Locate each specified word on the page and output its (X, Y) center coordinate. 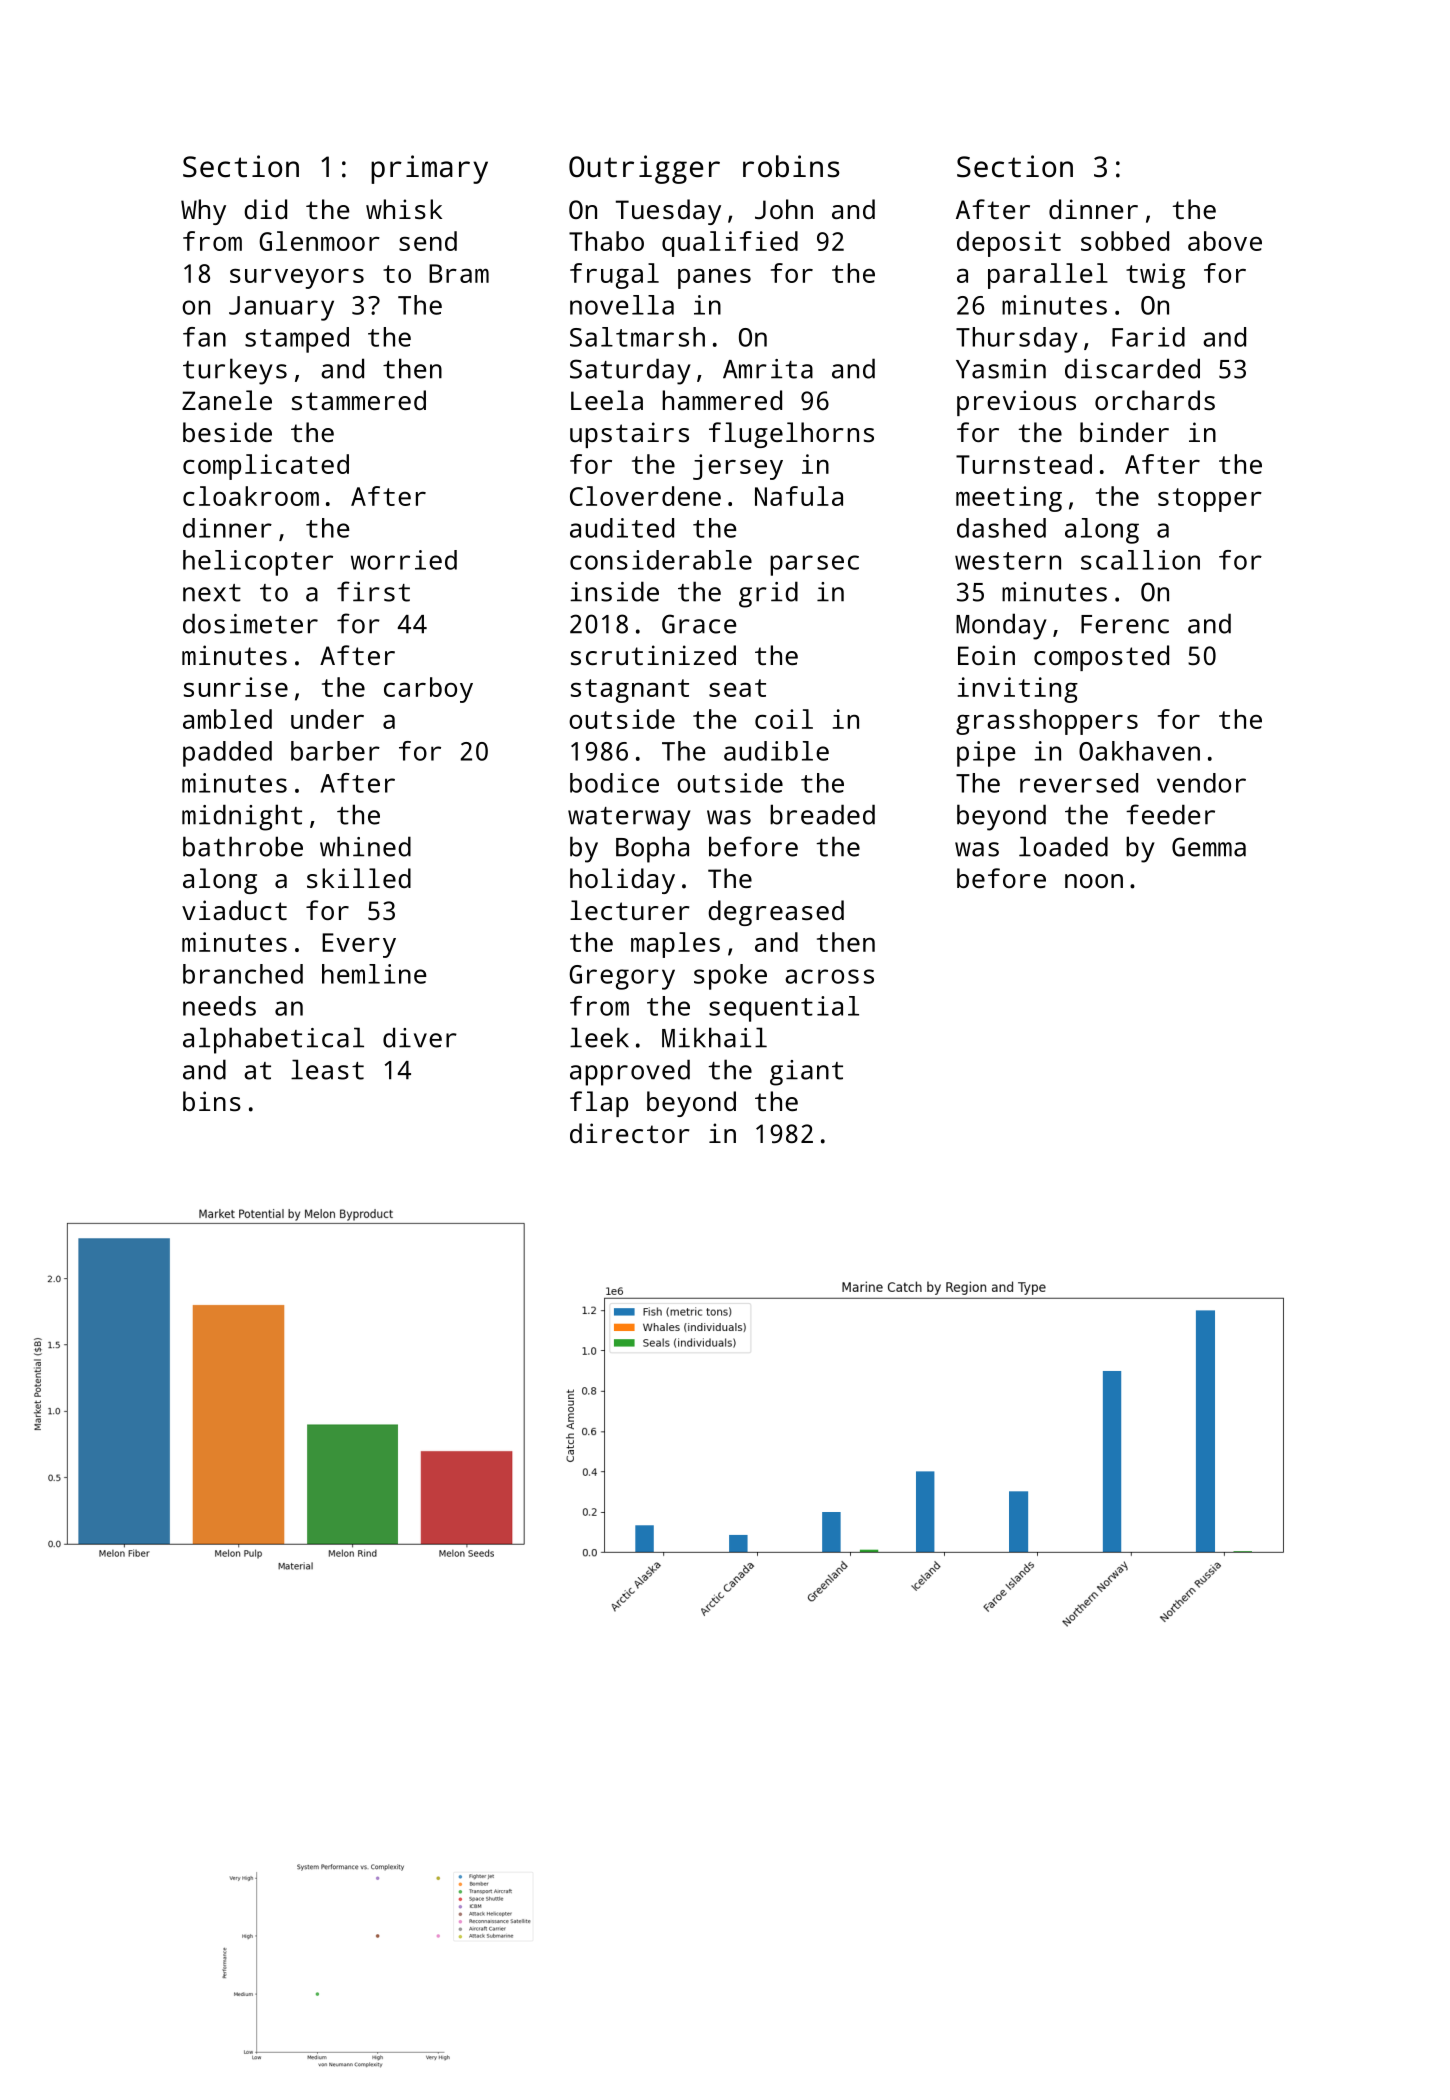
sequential (784, 1009)
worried (404, 560)
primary (429, 169)
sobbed (1125, 241)
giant (806, 1073)
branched (243, 974)
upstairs (629, 435)
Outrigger (644, 169)
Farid (1148, 337)
